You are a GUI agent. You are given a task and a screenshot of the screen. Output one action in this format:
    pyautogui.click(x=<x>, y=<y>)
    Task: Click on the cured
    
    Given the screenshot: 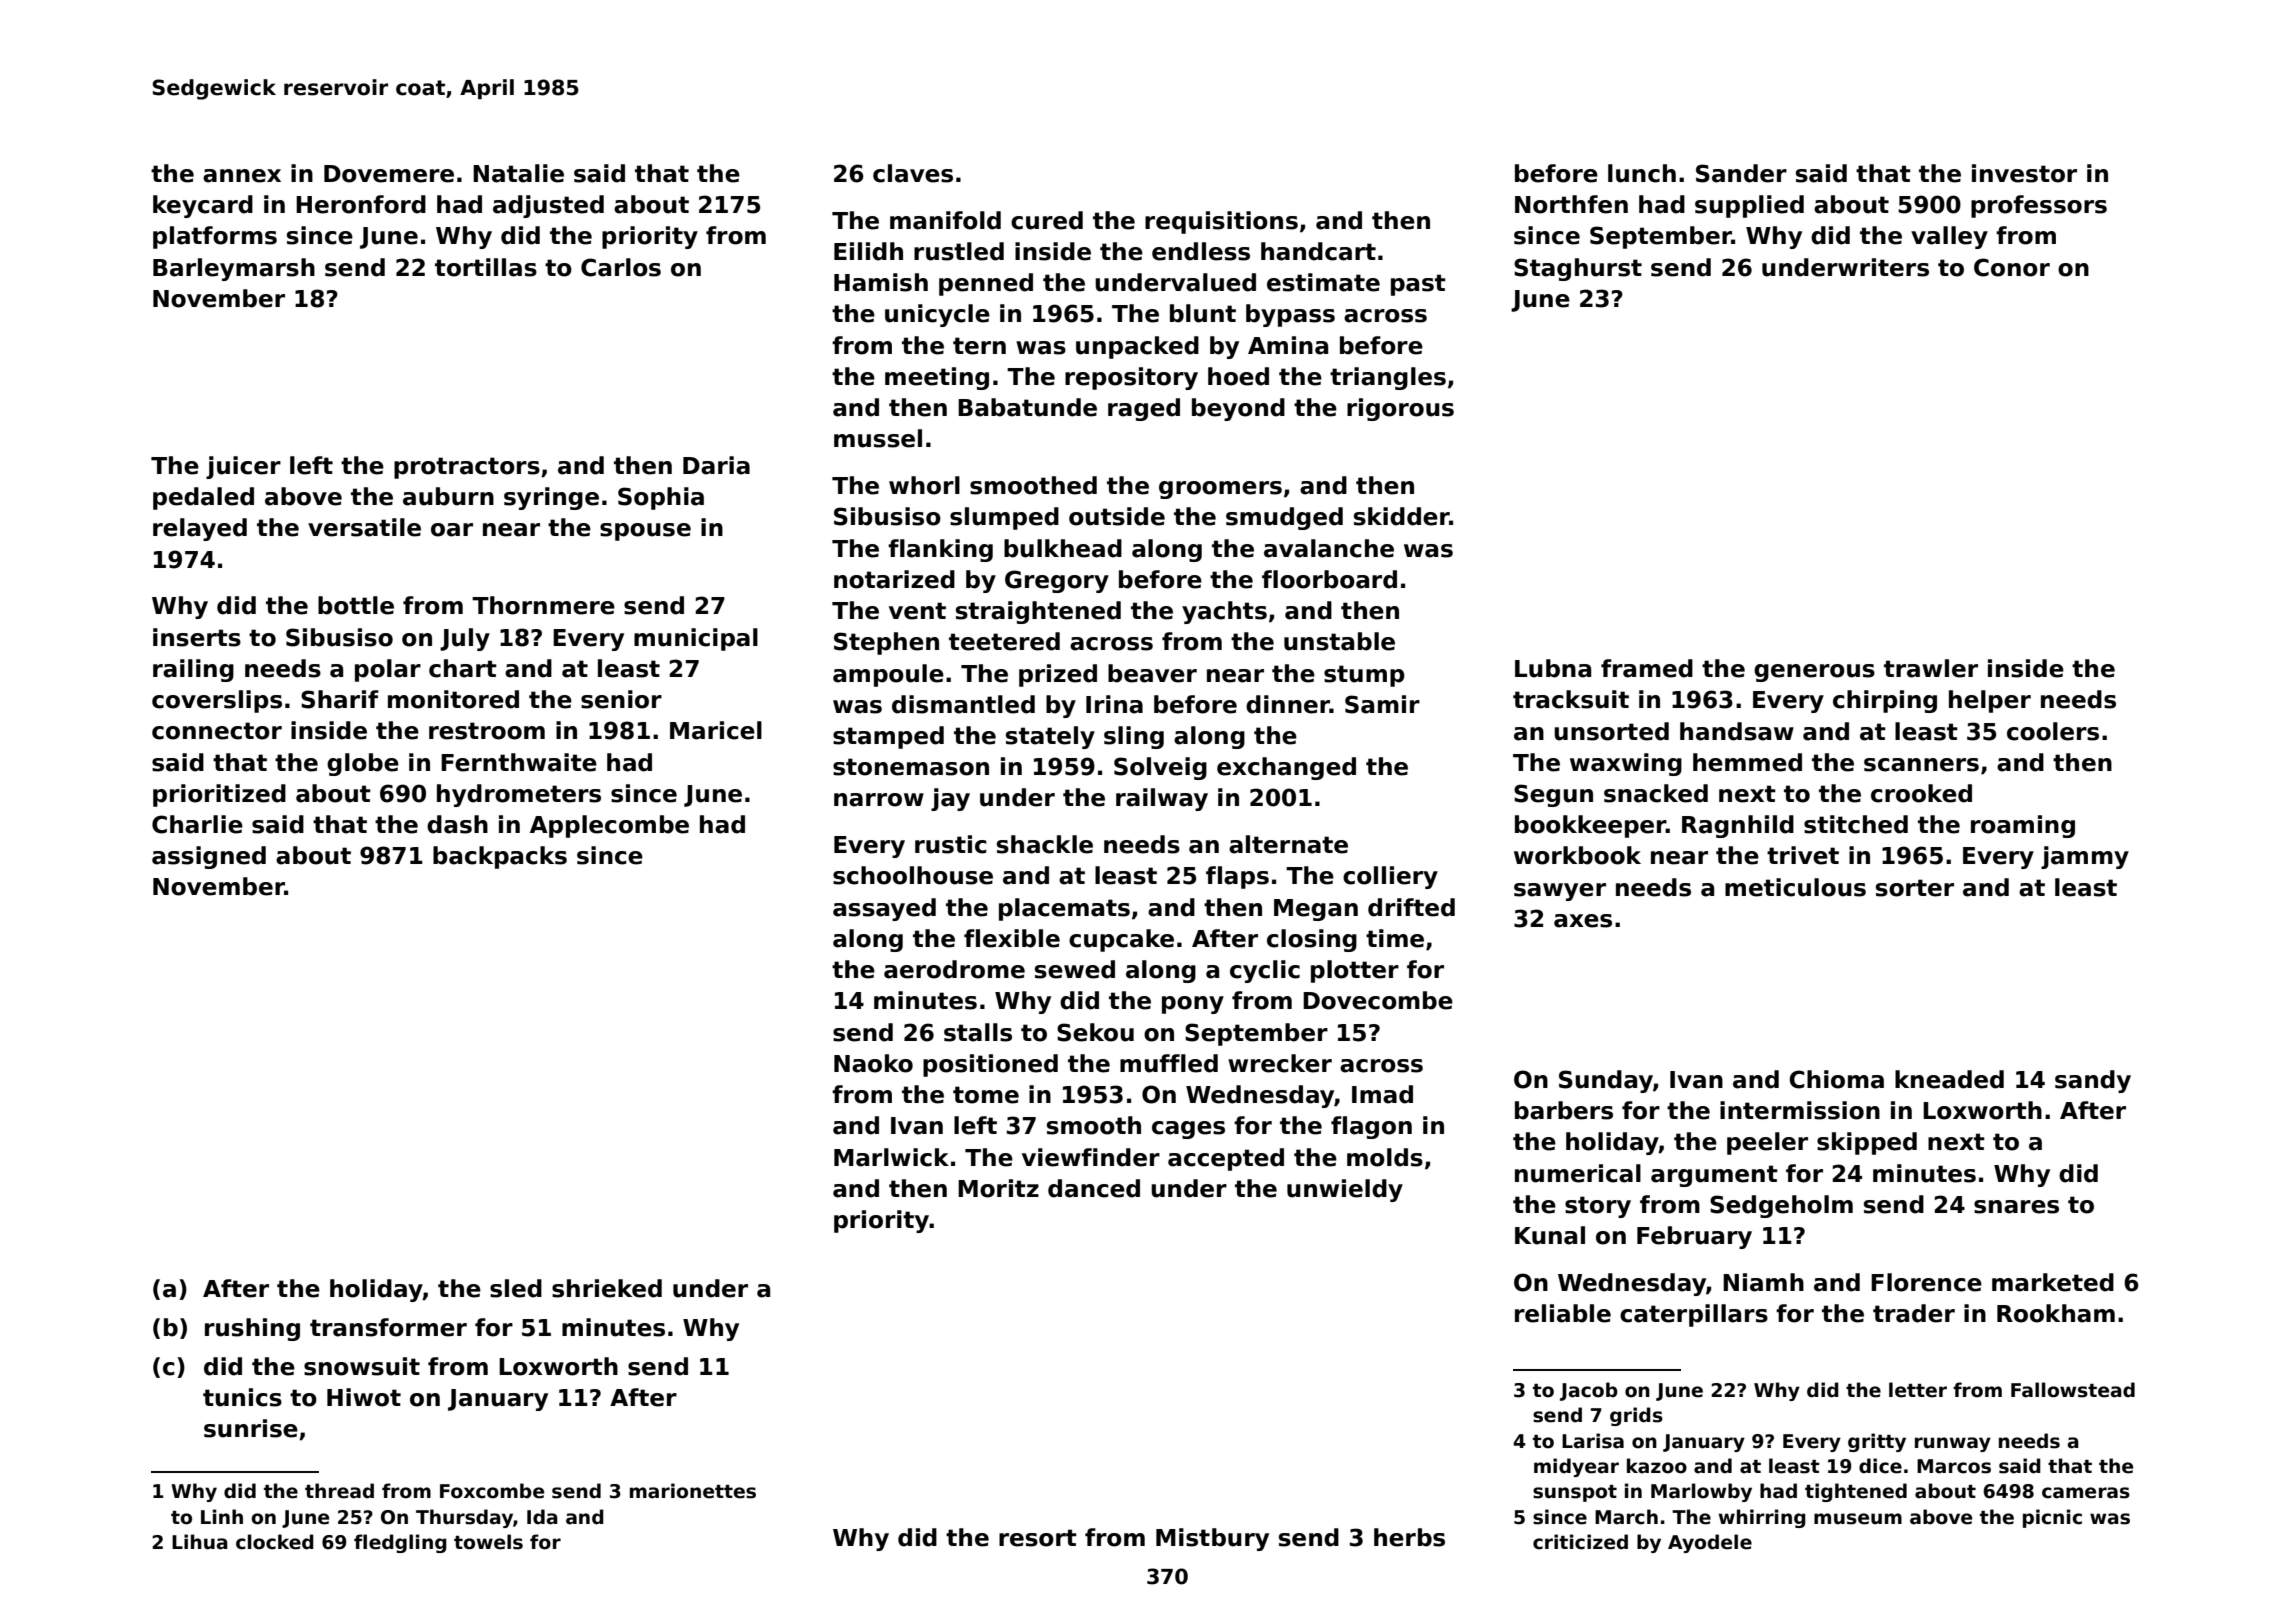 What is the action you would take?
    pyautogui.click(x=1047, y=220)
